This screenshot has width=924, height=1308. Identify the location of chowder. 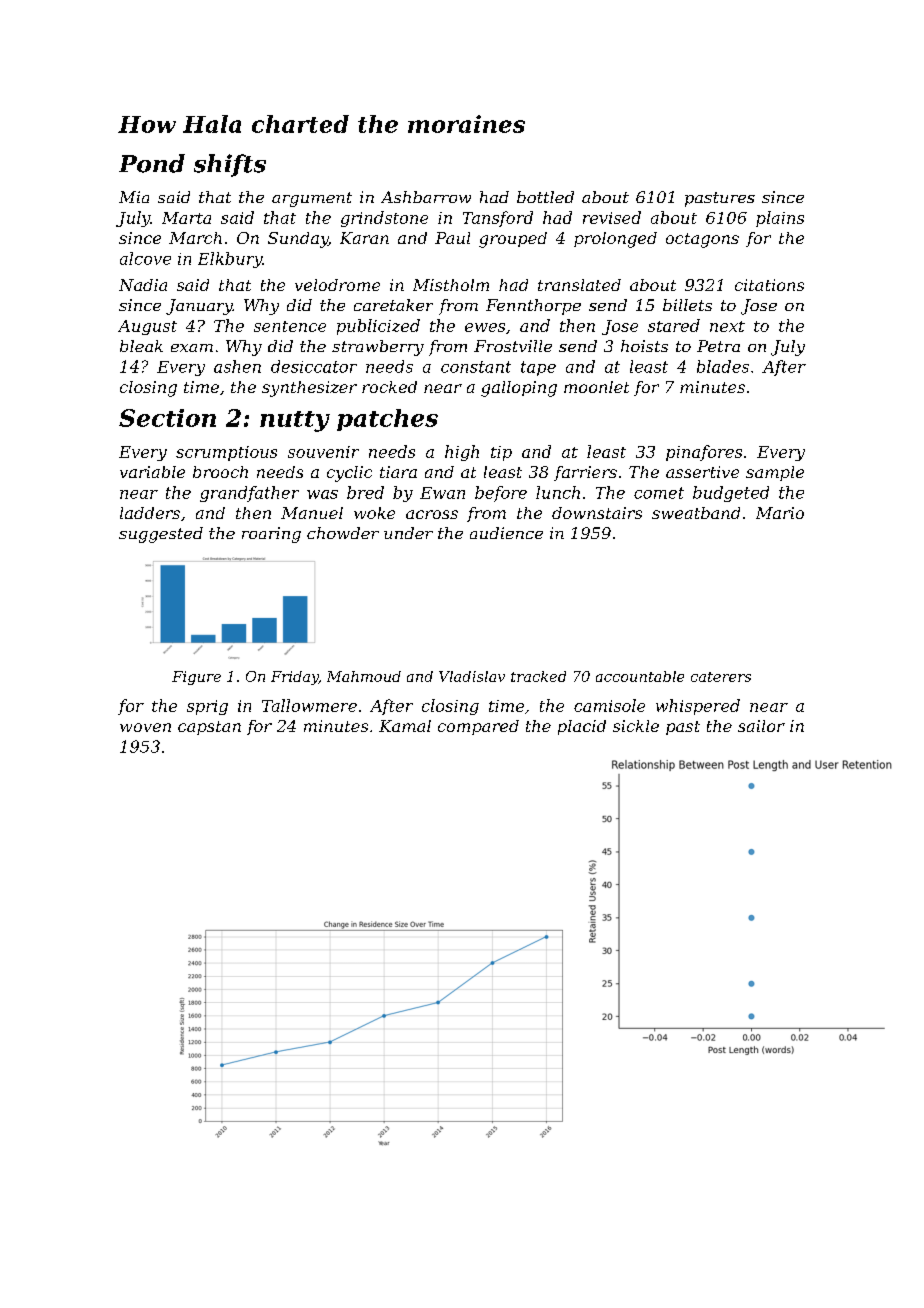
(343, 533).
